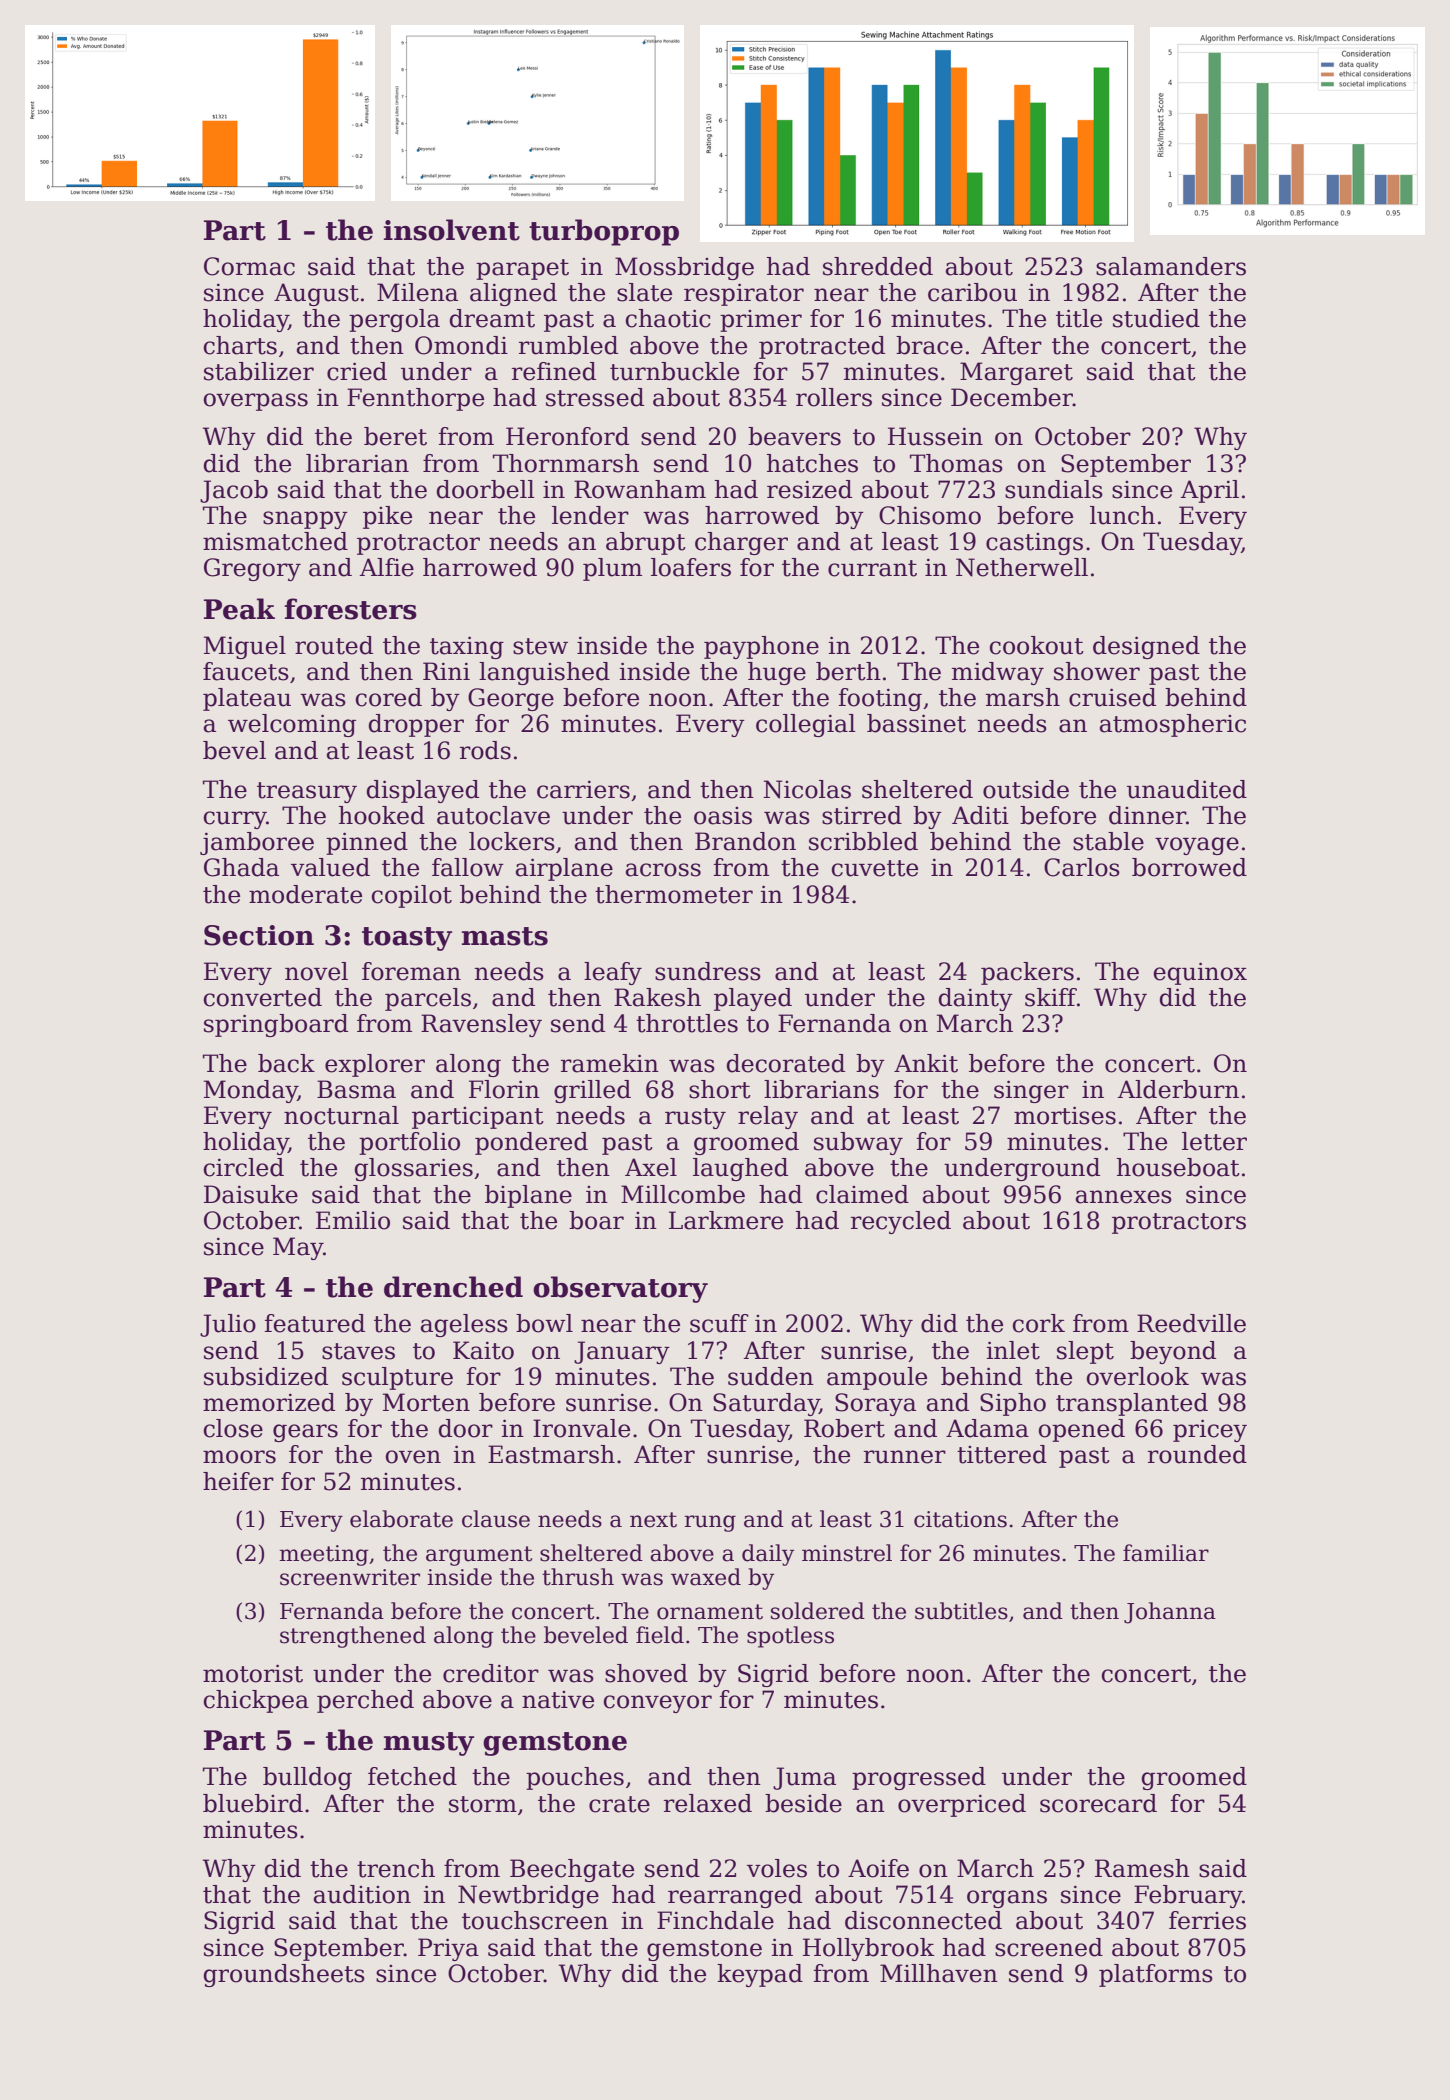  What do you see at coordinates (395, 436) in the screenshot?
I see `beret` at bounding box center [395, 436].
